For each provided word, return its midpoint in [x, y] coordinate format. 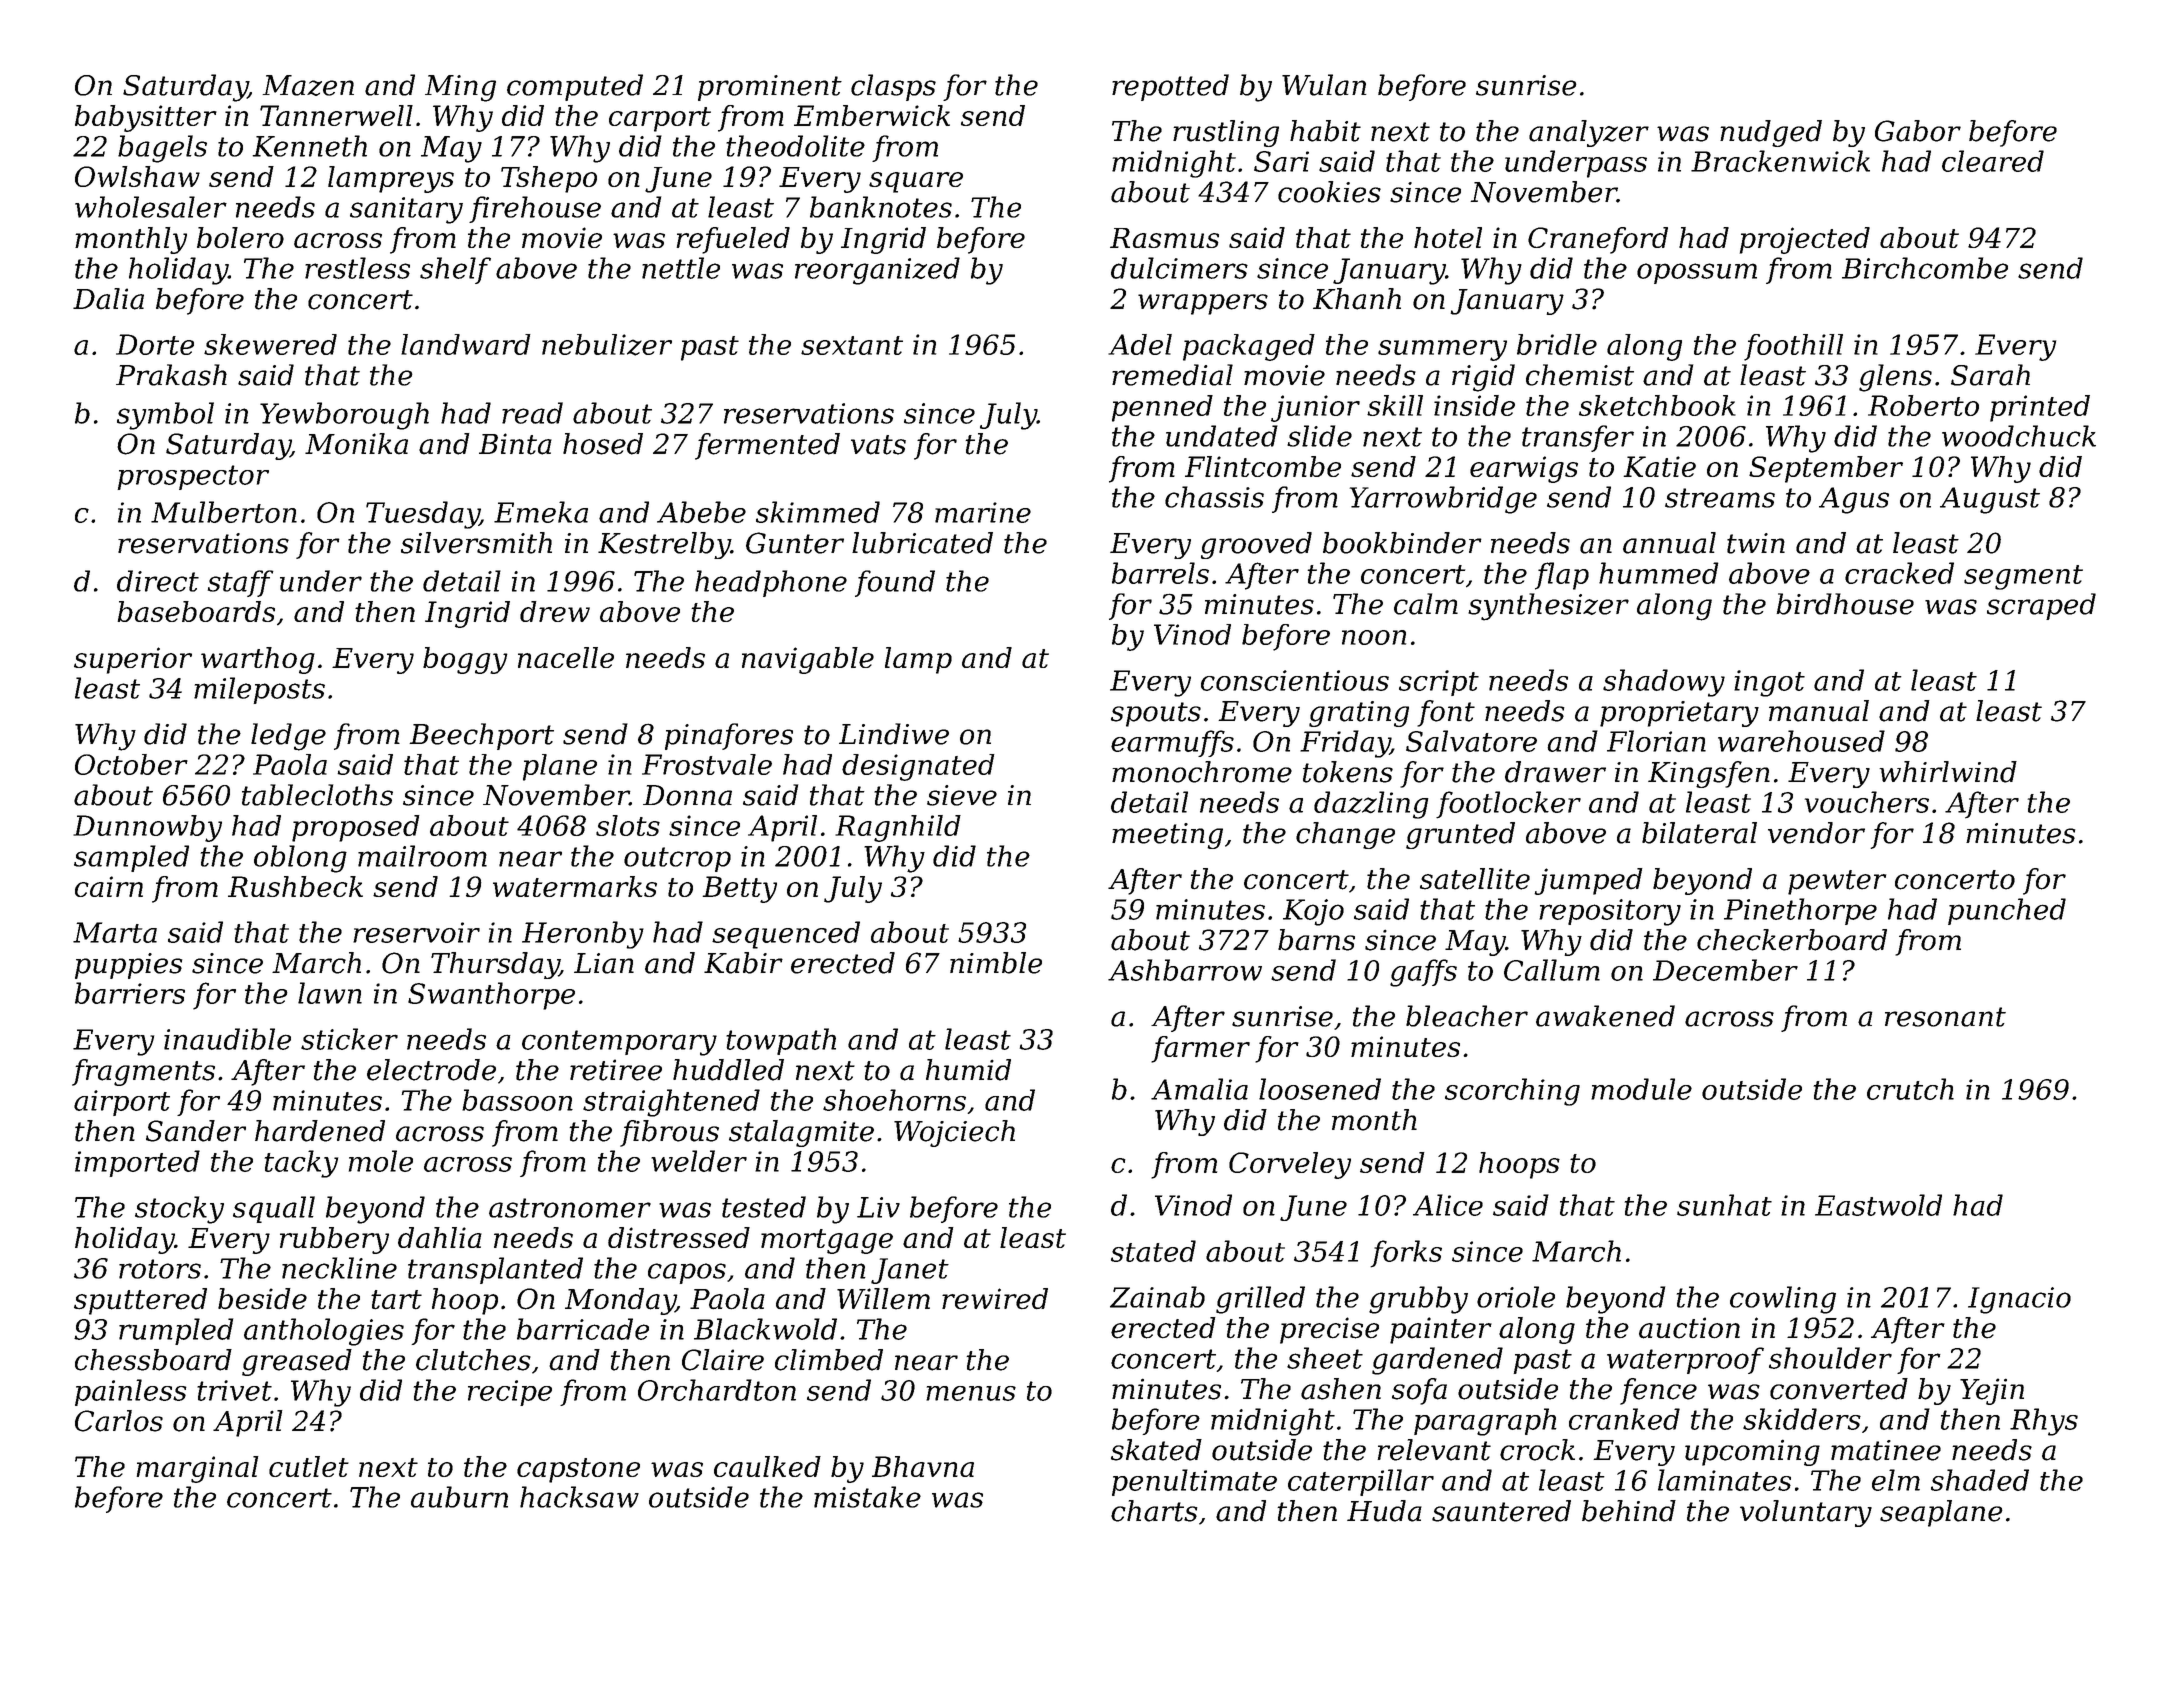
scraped [2041, 606]
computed [575, 87]
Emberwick [872, 115]
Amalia [1199, 1089]
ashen [1341, 1389]
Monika [356, 444]
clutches [473, 1360]
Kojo [1313, 912]
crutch [1910, 1089]
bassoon [517, 1100]
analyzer [1589, 133]
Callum [1552, 970]
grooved [1256, 545]
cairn [109, 886]
